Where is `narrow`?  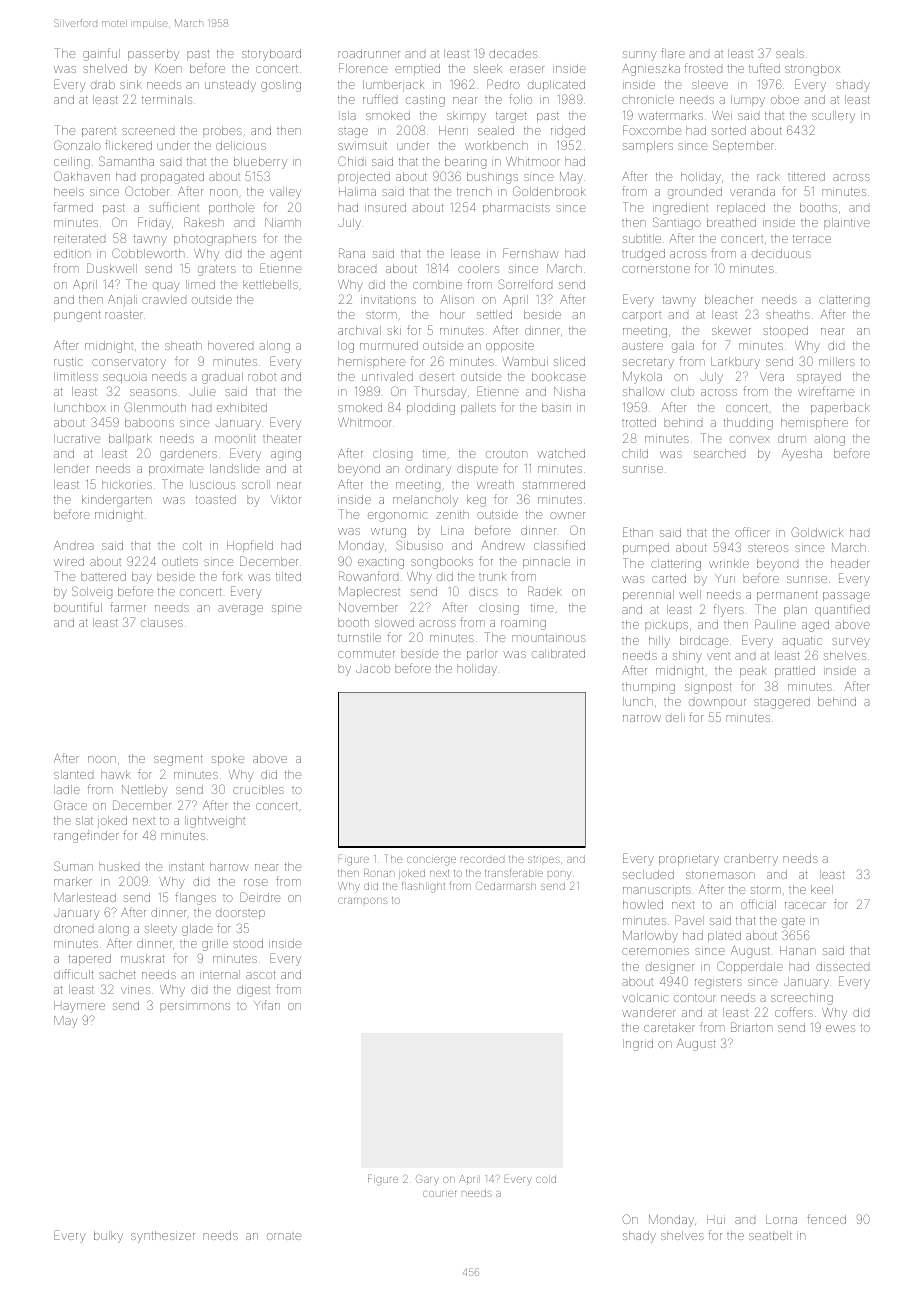
narrow is located at coordinates (642, 718).
